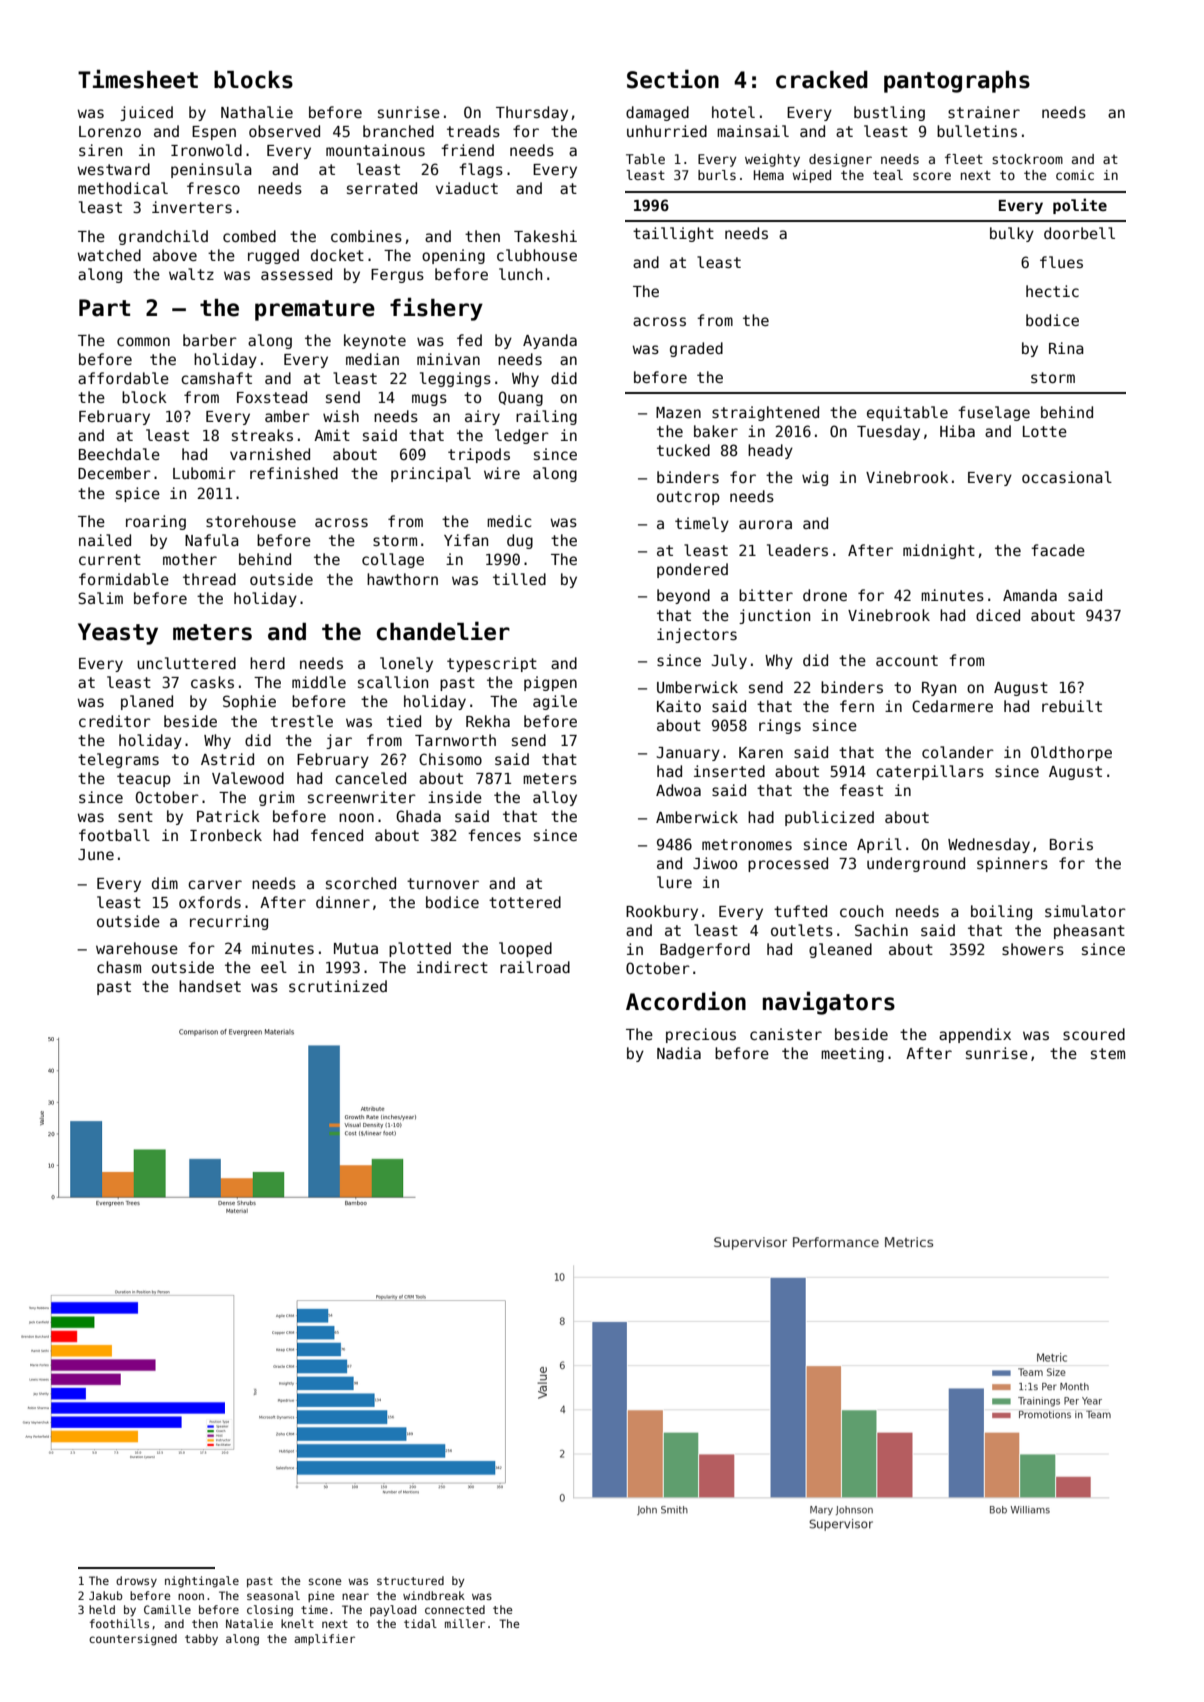  What do you see at coordinates (109, 255) in the image?
I see `watched` at bounding box center [109, 255].
